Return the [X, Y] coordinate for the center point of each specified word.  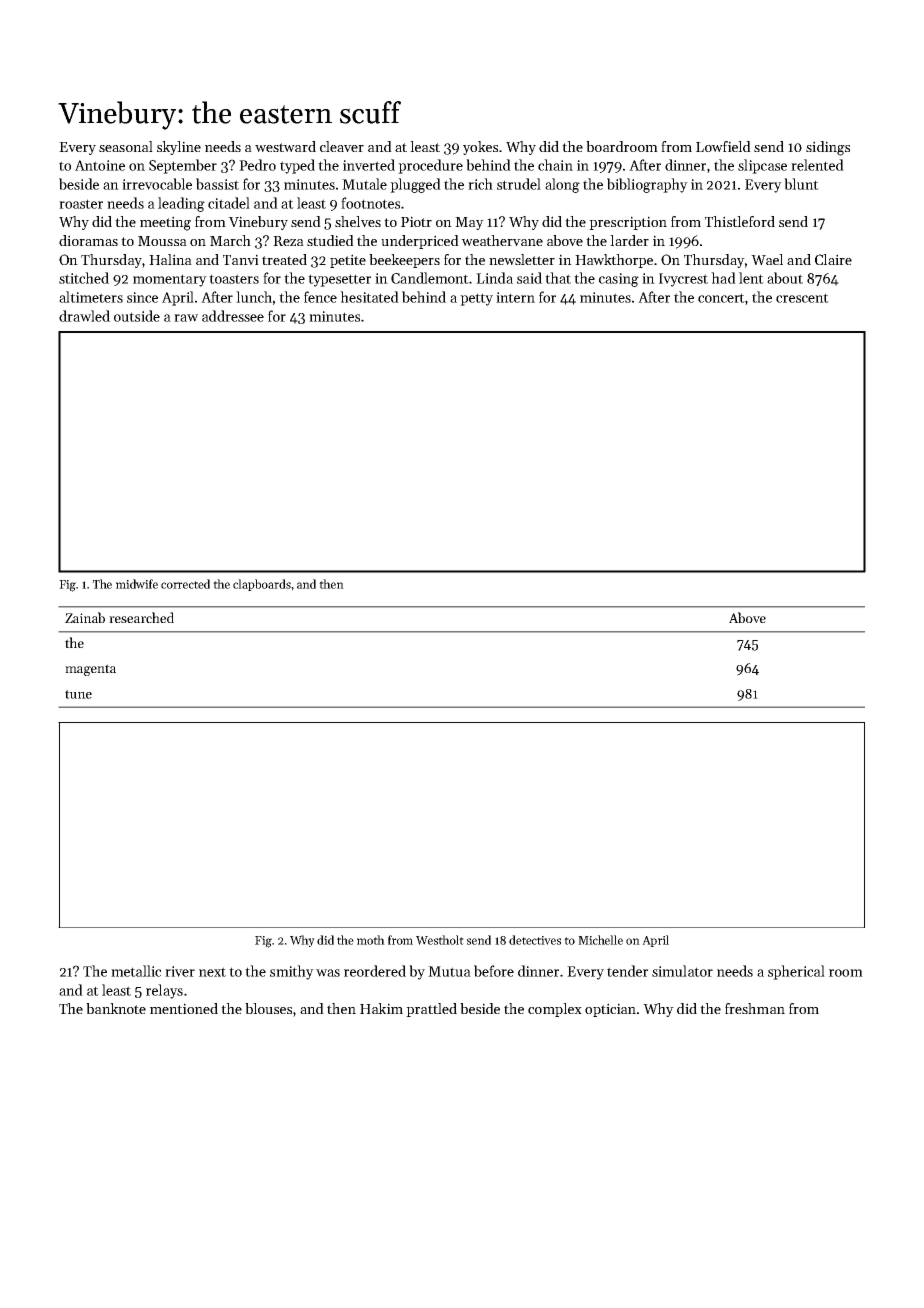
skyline [179, 148]
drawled [84, 316]
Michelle [600, 940]
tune [78, 694]
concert [721, 298]
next [212, 972]
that [558, 278]
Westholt [440, 940]
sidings [828, 148]
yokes [480, 148]
